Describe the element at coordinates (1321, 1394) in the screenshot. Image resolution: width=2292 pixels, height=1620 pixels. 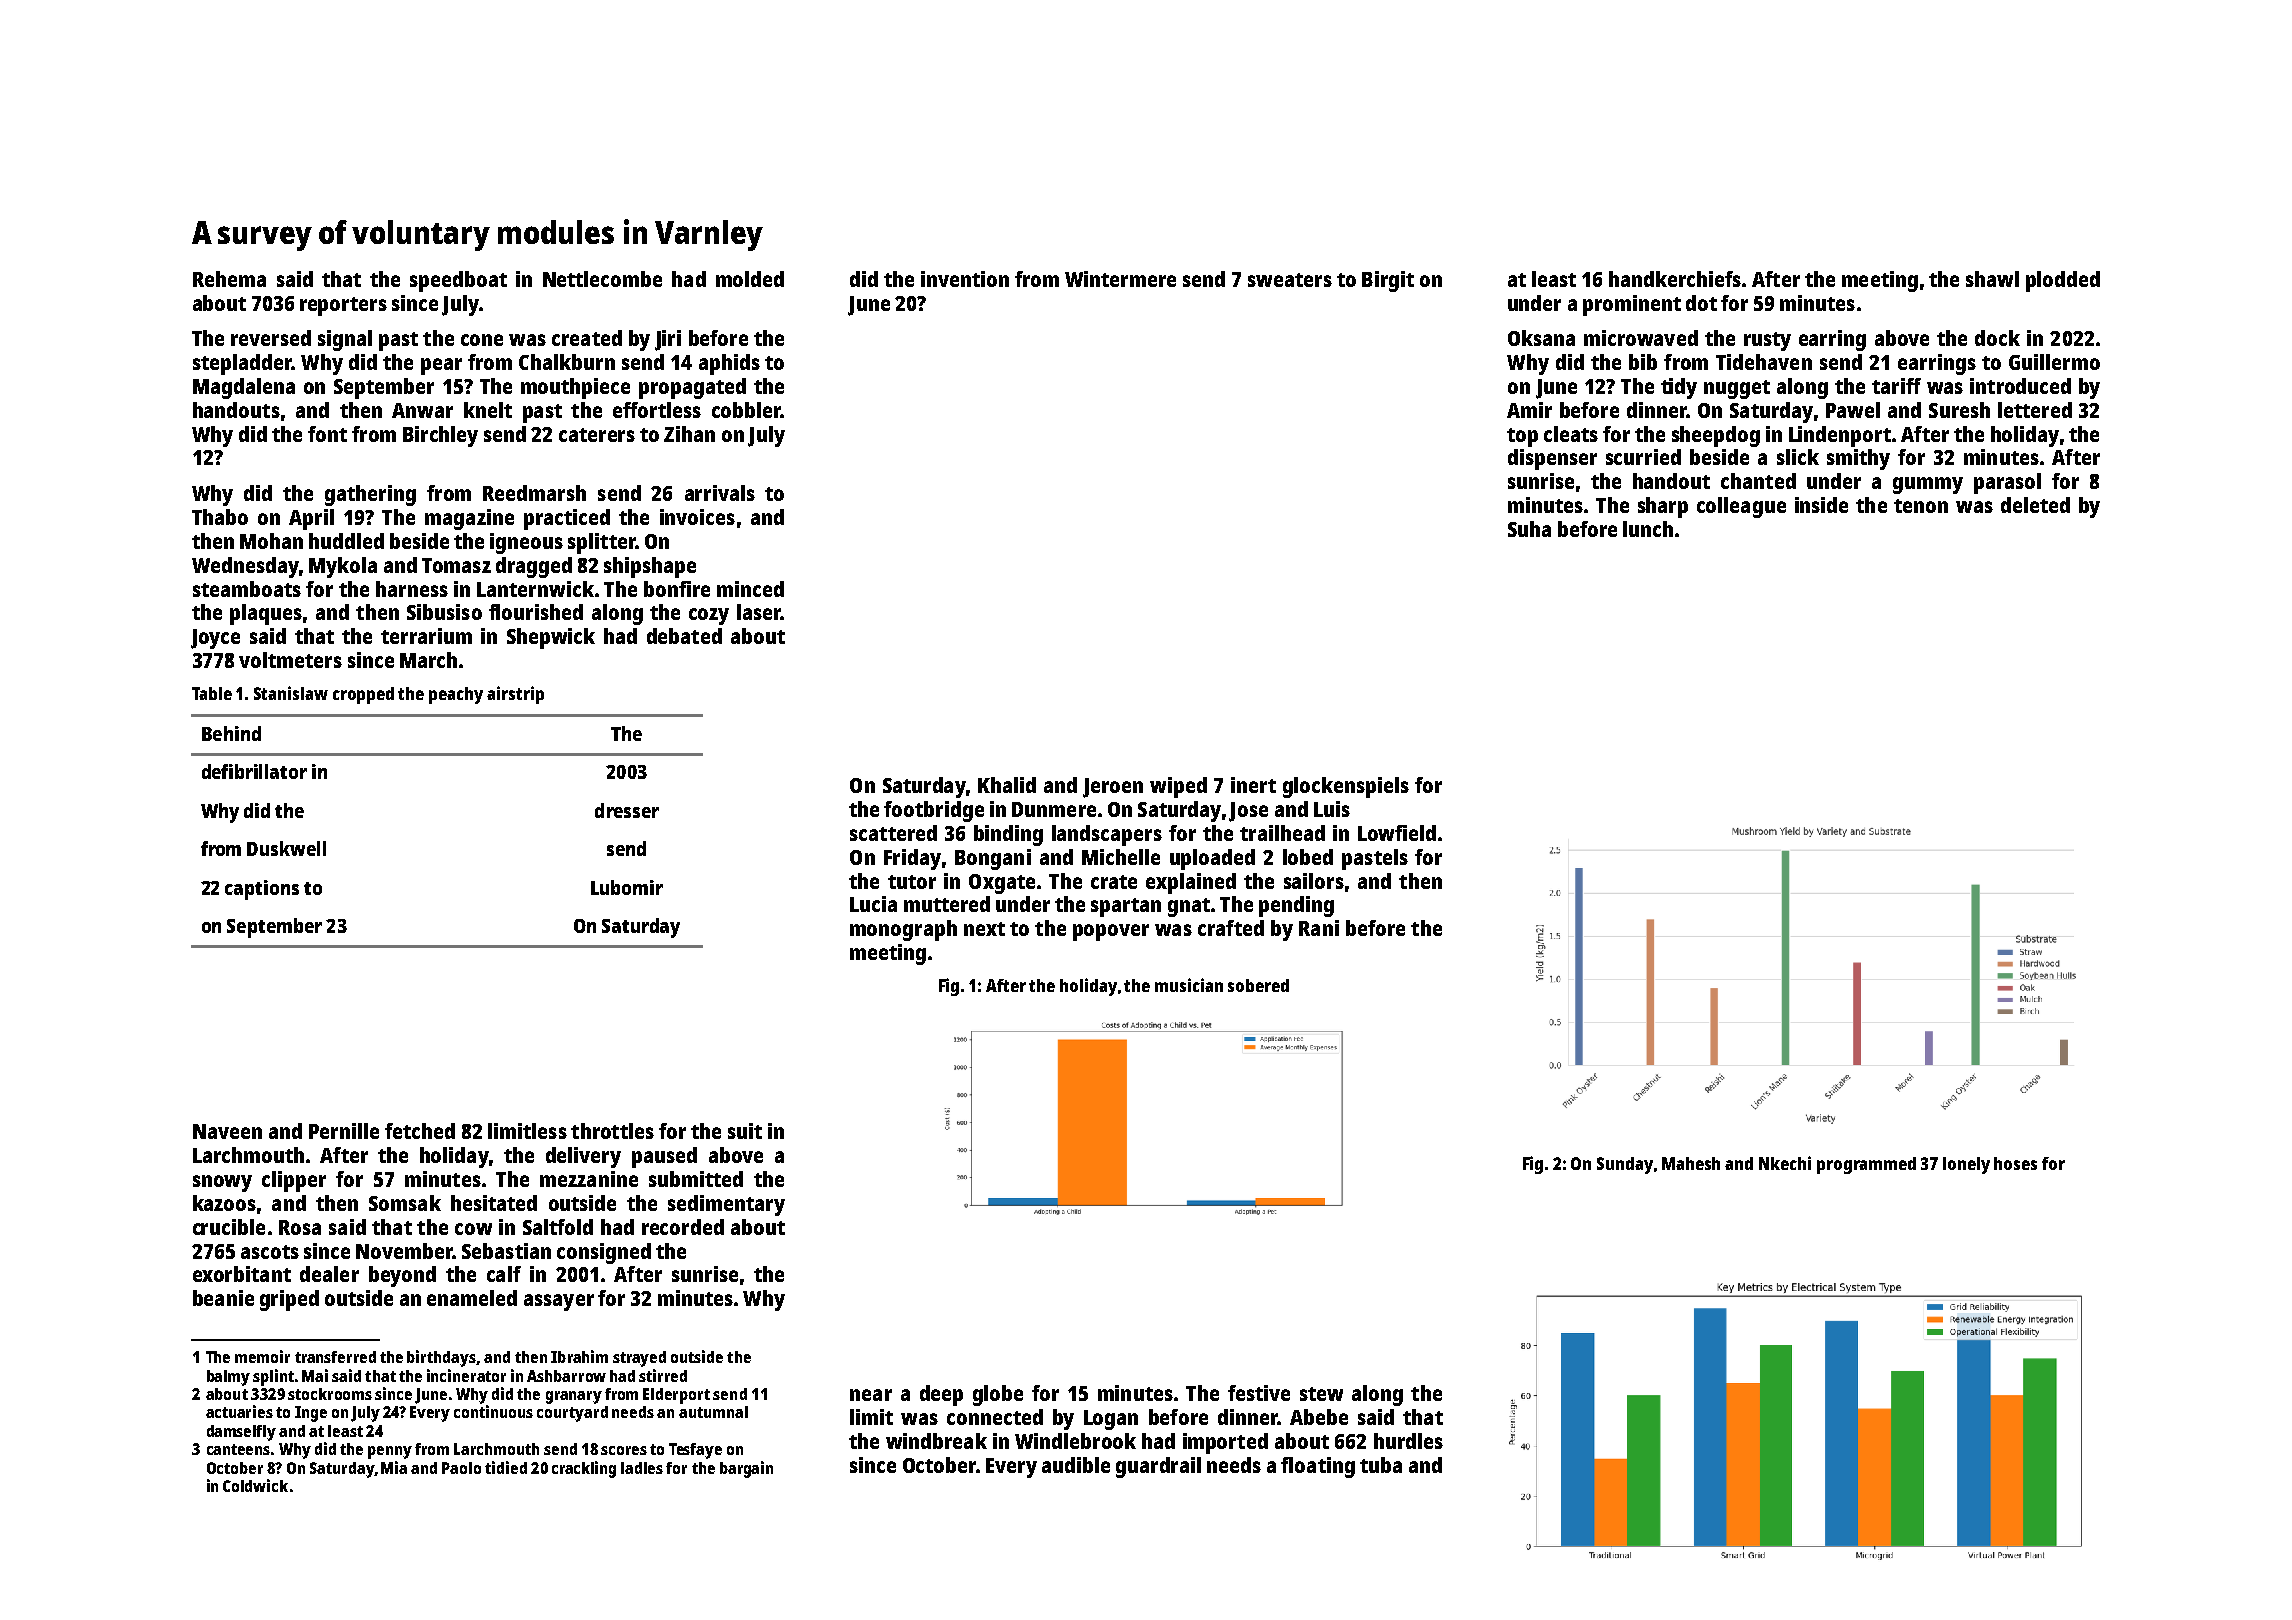
I see `stew` at that location.
